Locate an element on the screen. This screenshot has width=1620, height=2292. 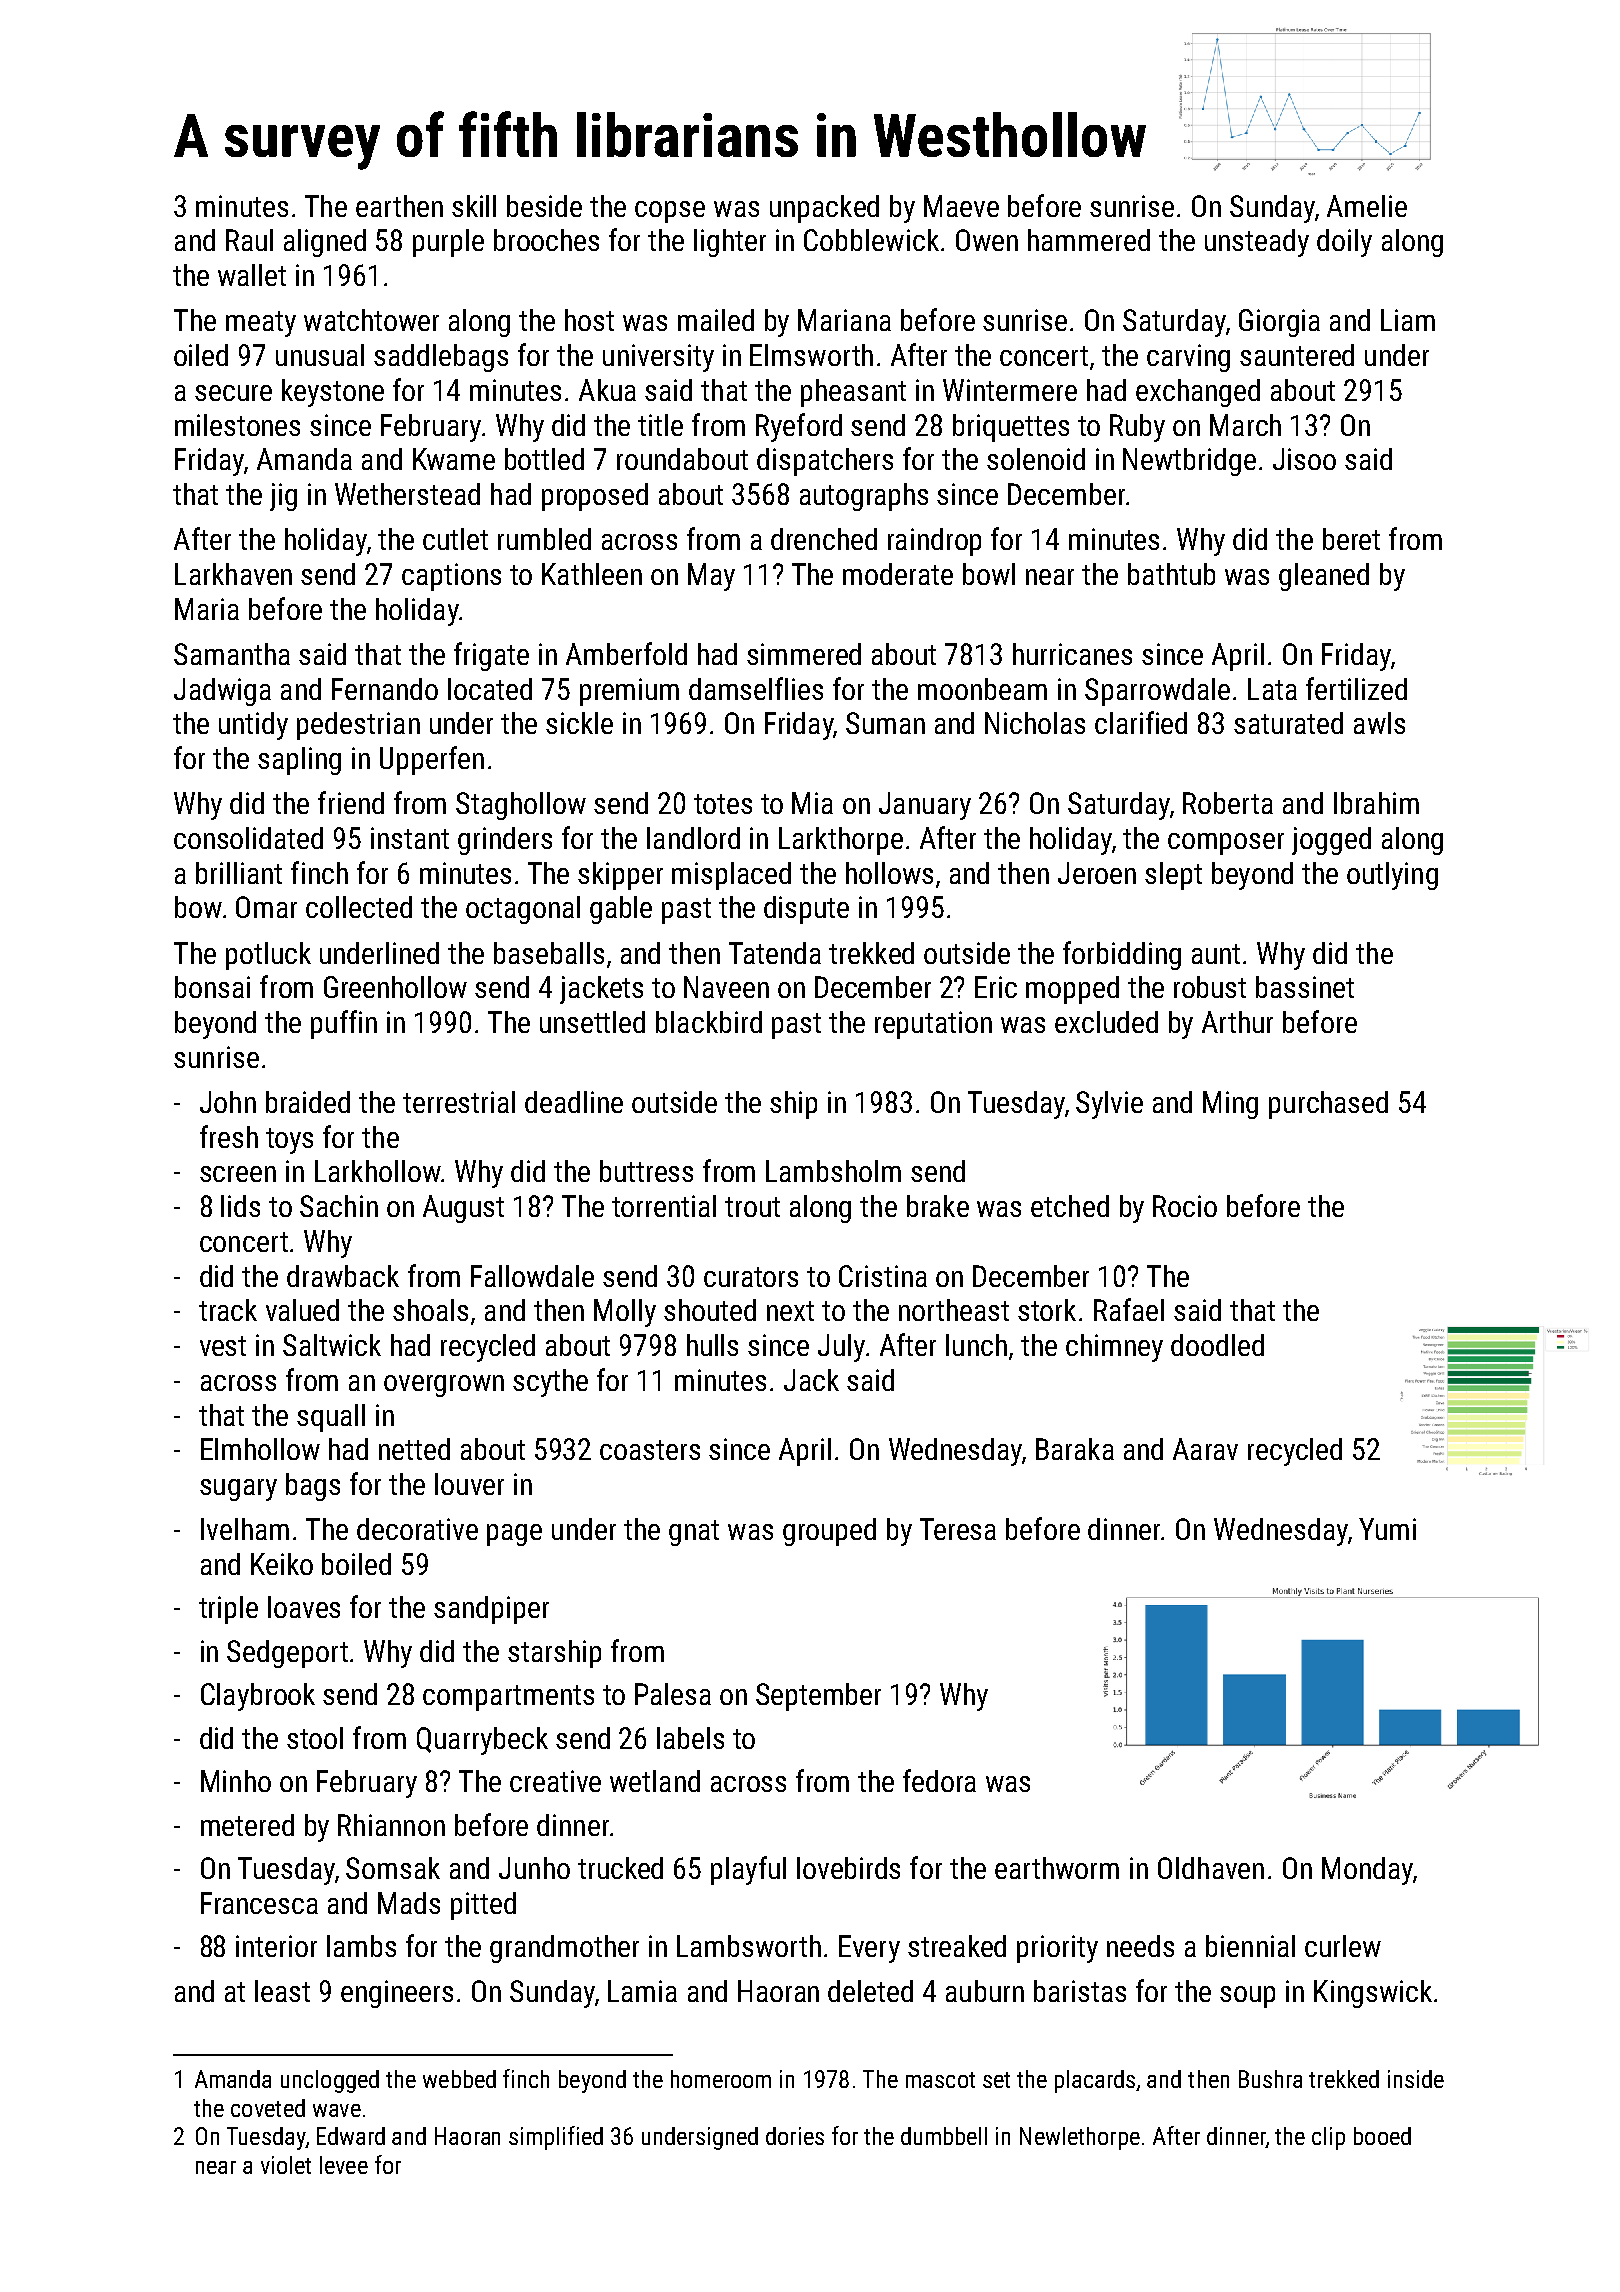
forbidding is located at coordinates (1122, 955).
